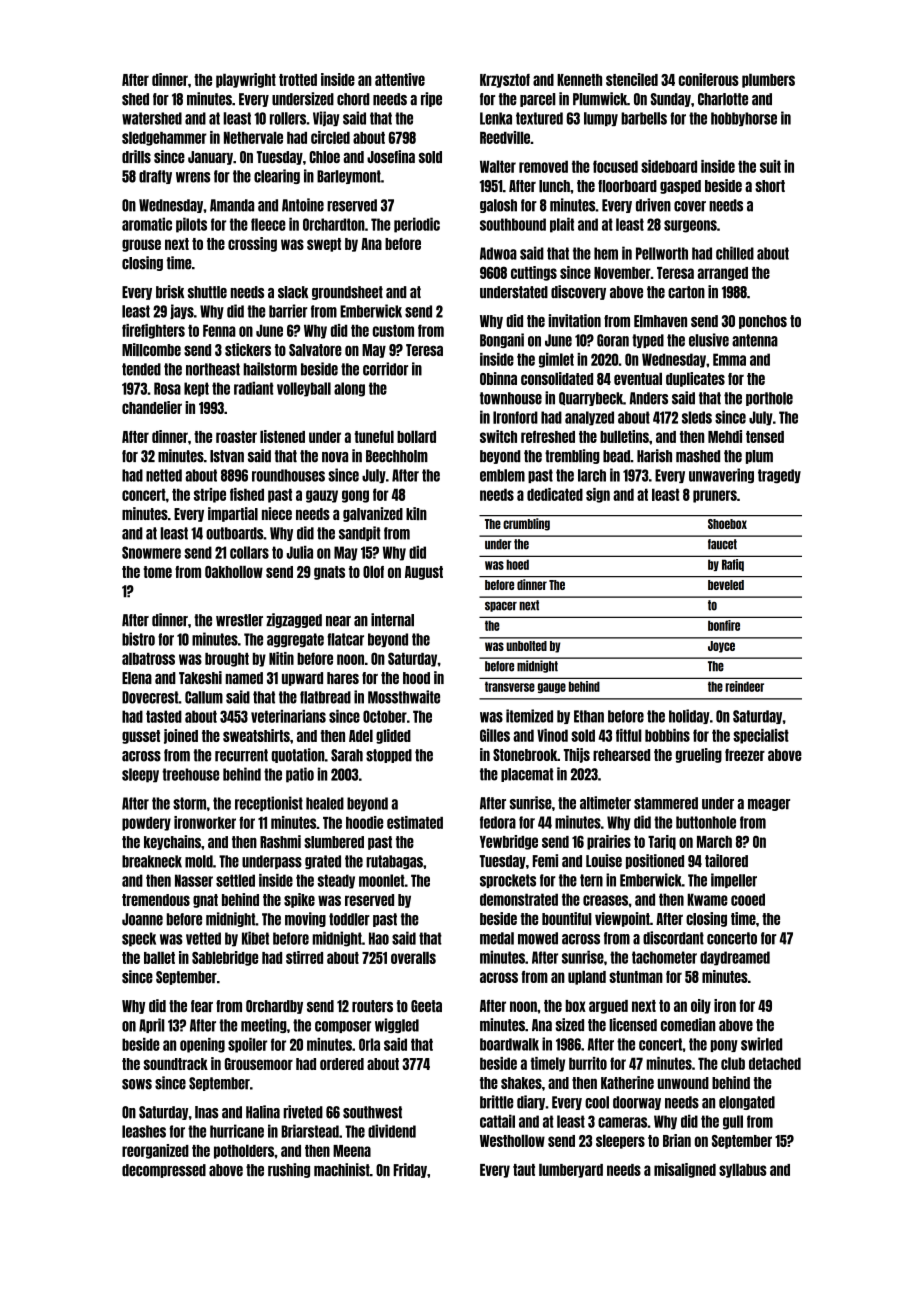 The width and height of the page is (924, 1308). I want to click on sledgehammer, so click(164, 138).
